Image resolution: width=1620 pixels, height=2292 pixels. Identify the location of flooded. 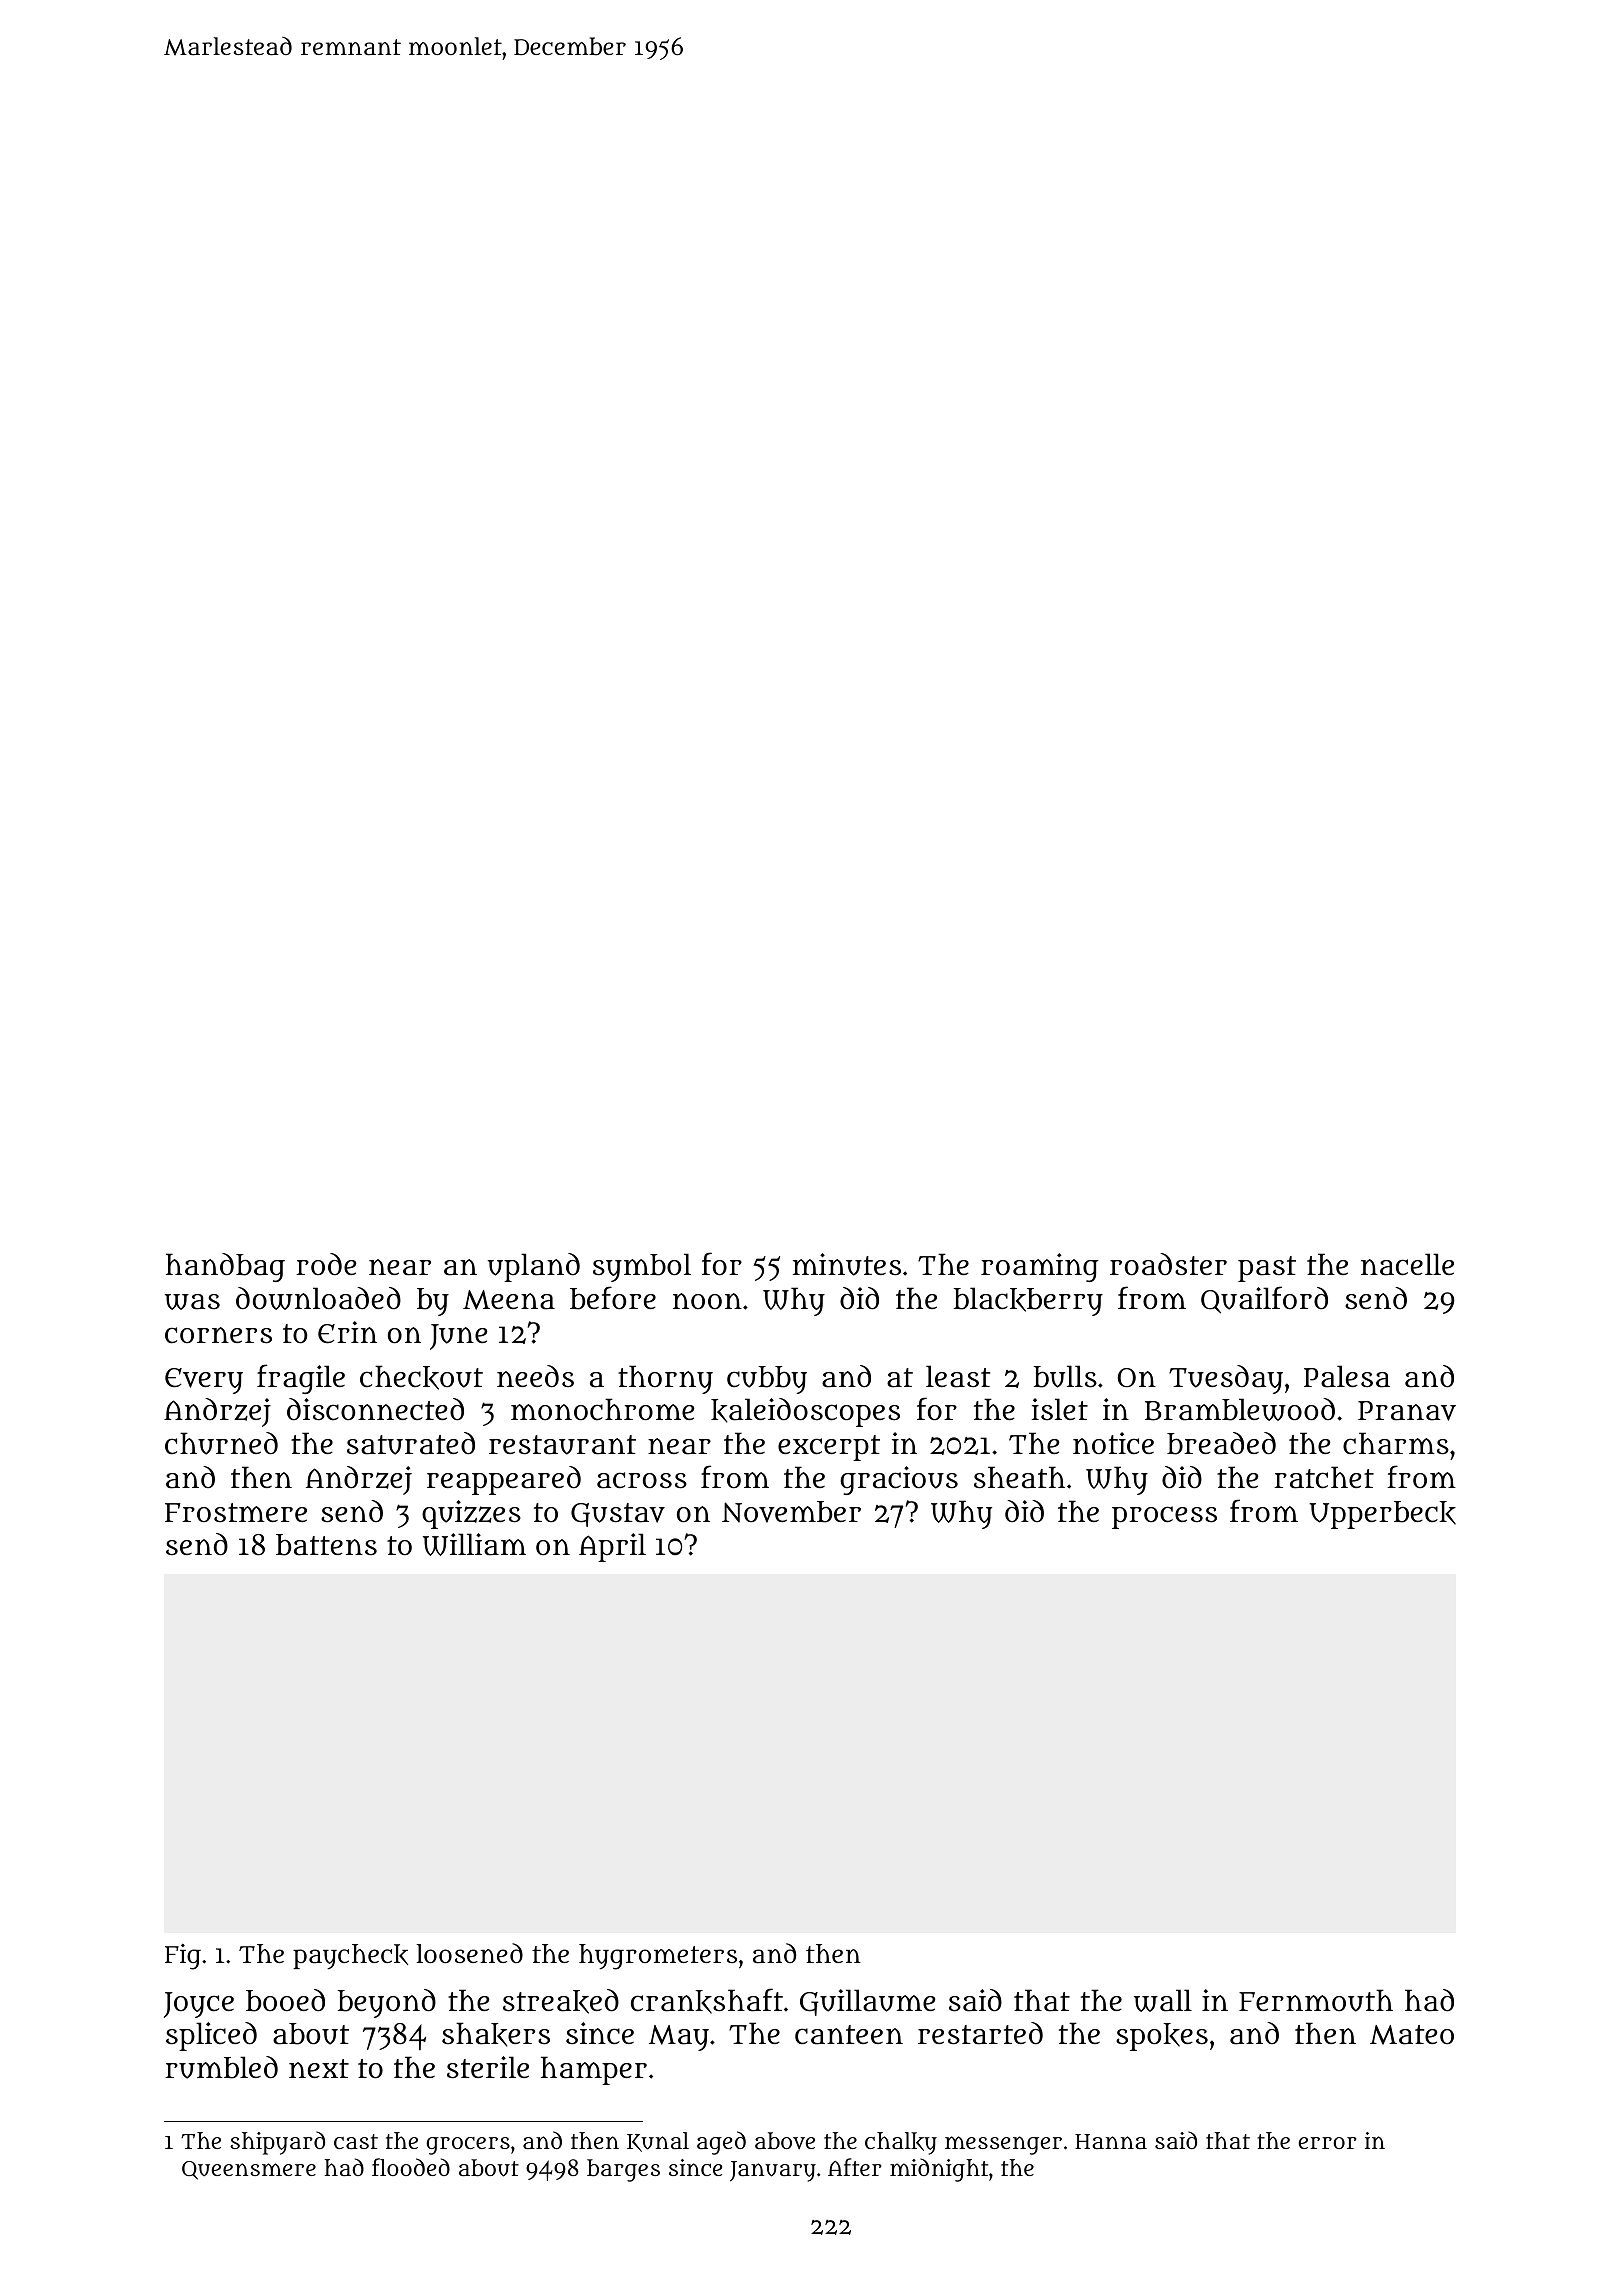
(411, 2167).
